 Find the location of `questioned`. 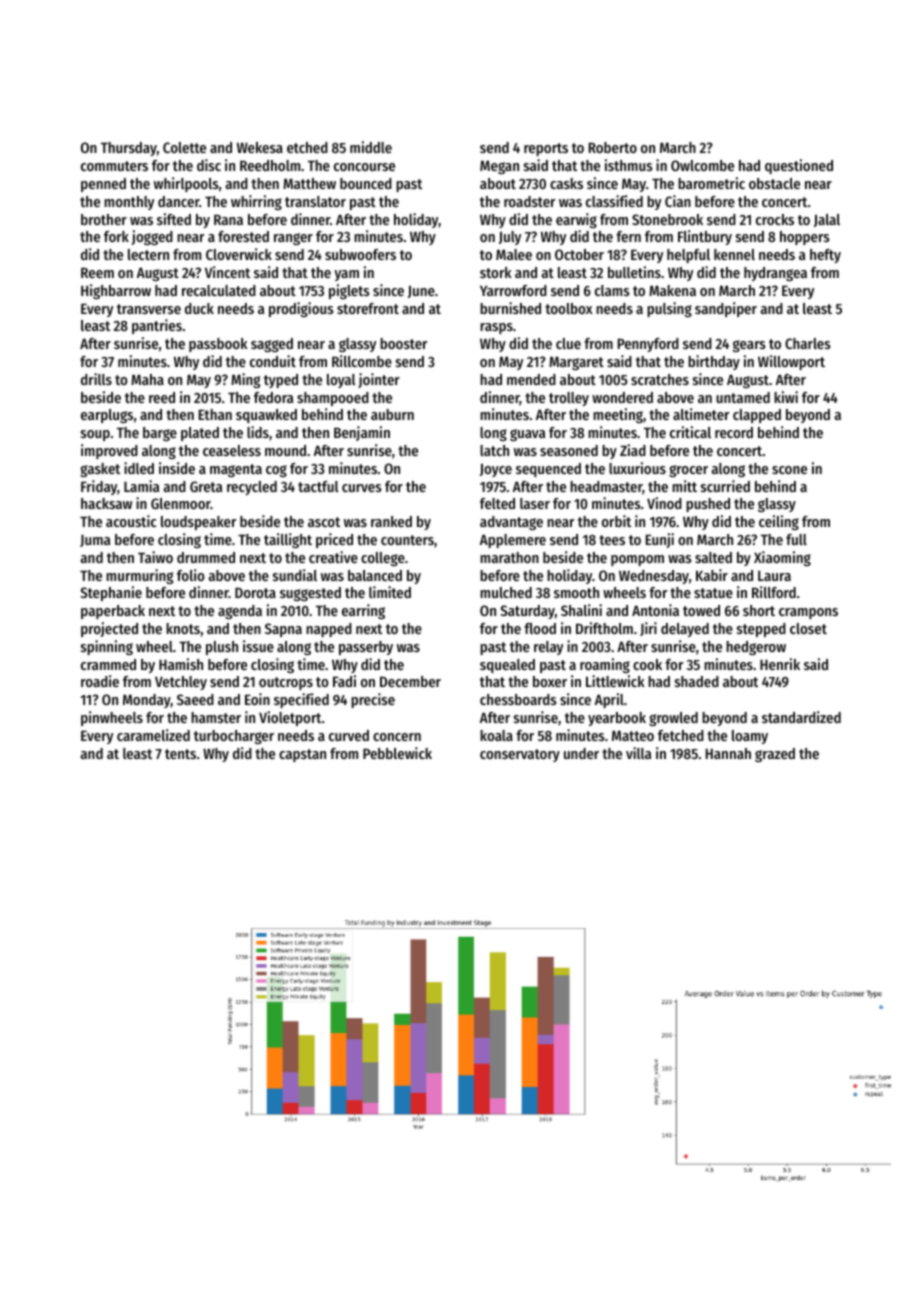

questioned is located at coordinates (799, 166).
